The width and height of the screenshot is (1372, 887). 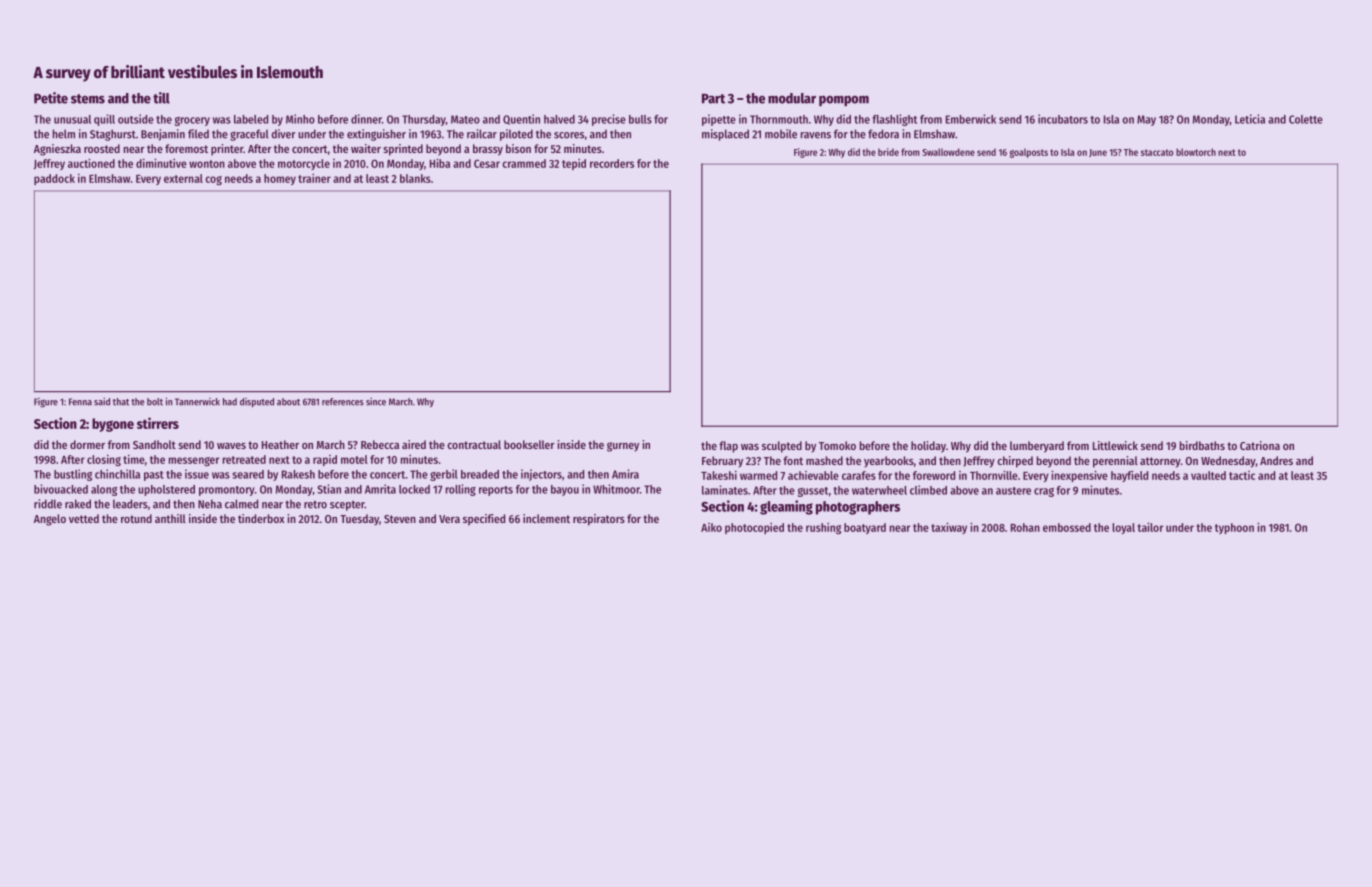 What do you see at coordinates (50, 520) in the screenshot?
I see `Angelo` at bounding box center [50, 520].
